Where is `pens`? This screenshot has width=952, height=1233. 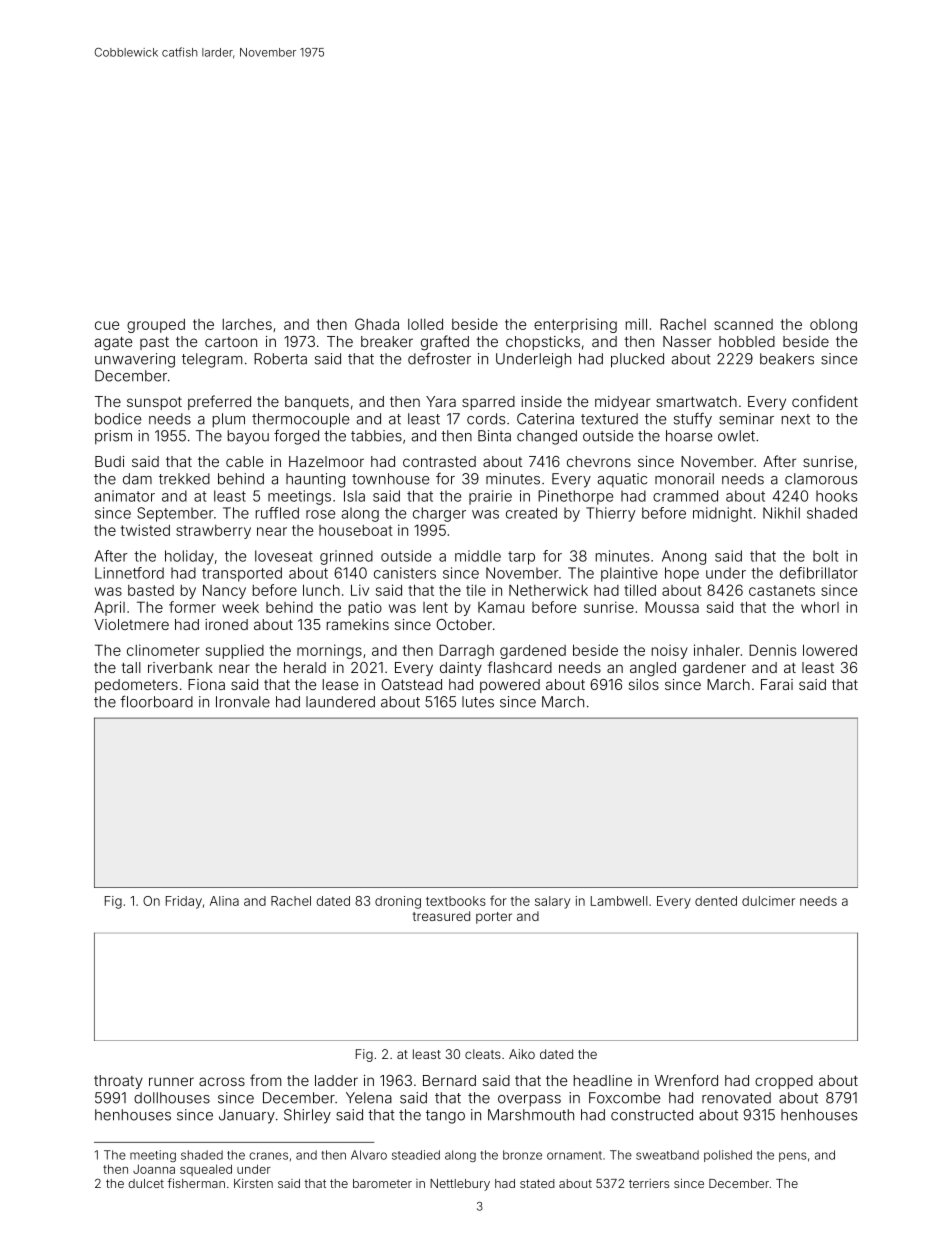 pens is located at coordinates (793, 1157).
